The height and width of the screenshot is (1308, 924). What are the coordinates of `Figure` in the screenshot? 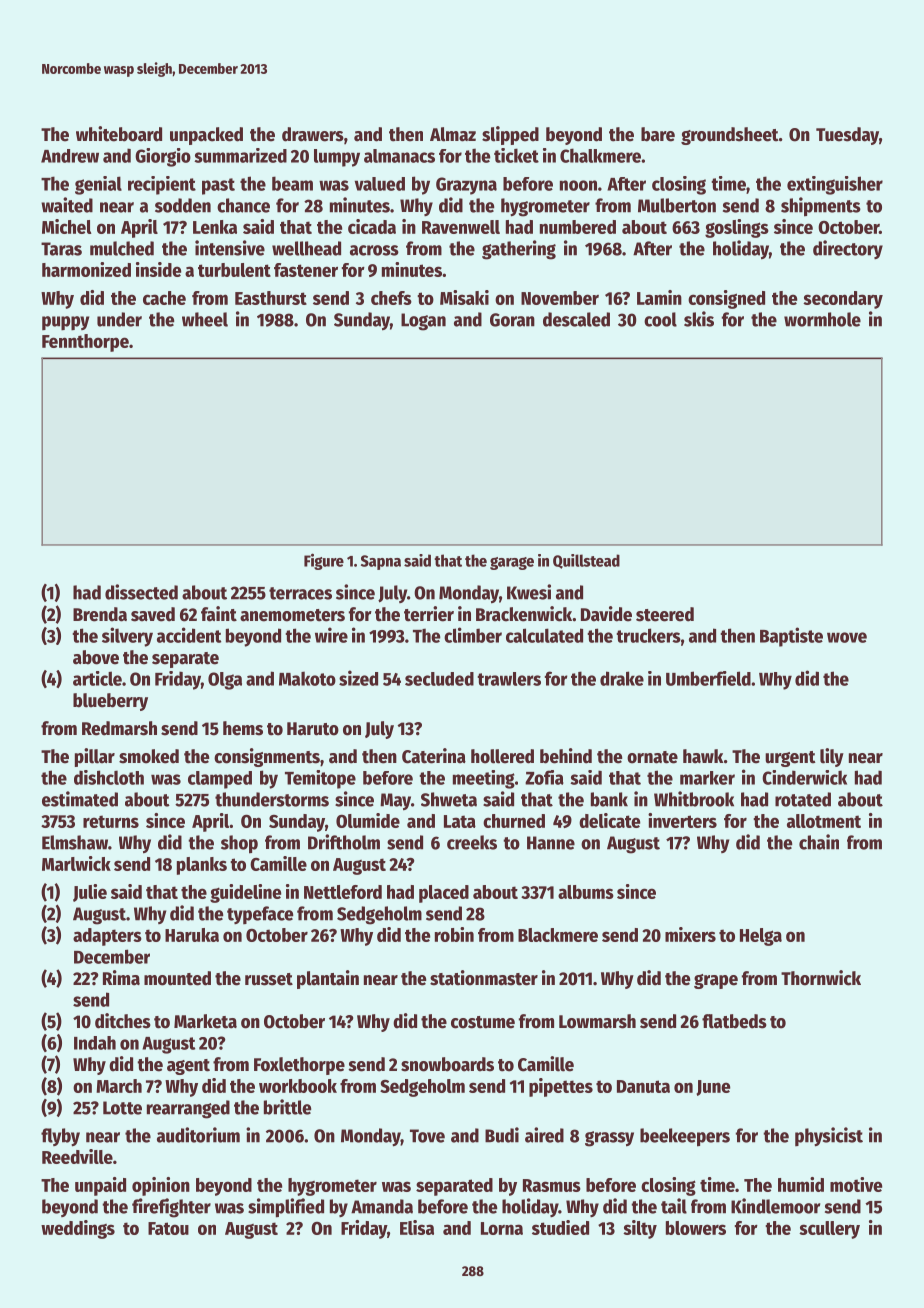 It's located at (324, 561).
